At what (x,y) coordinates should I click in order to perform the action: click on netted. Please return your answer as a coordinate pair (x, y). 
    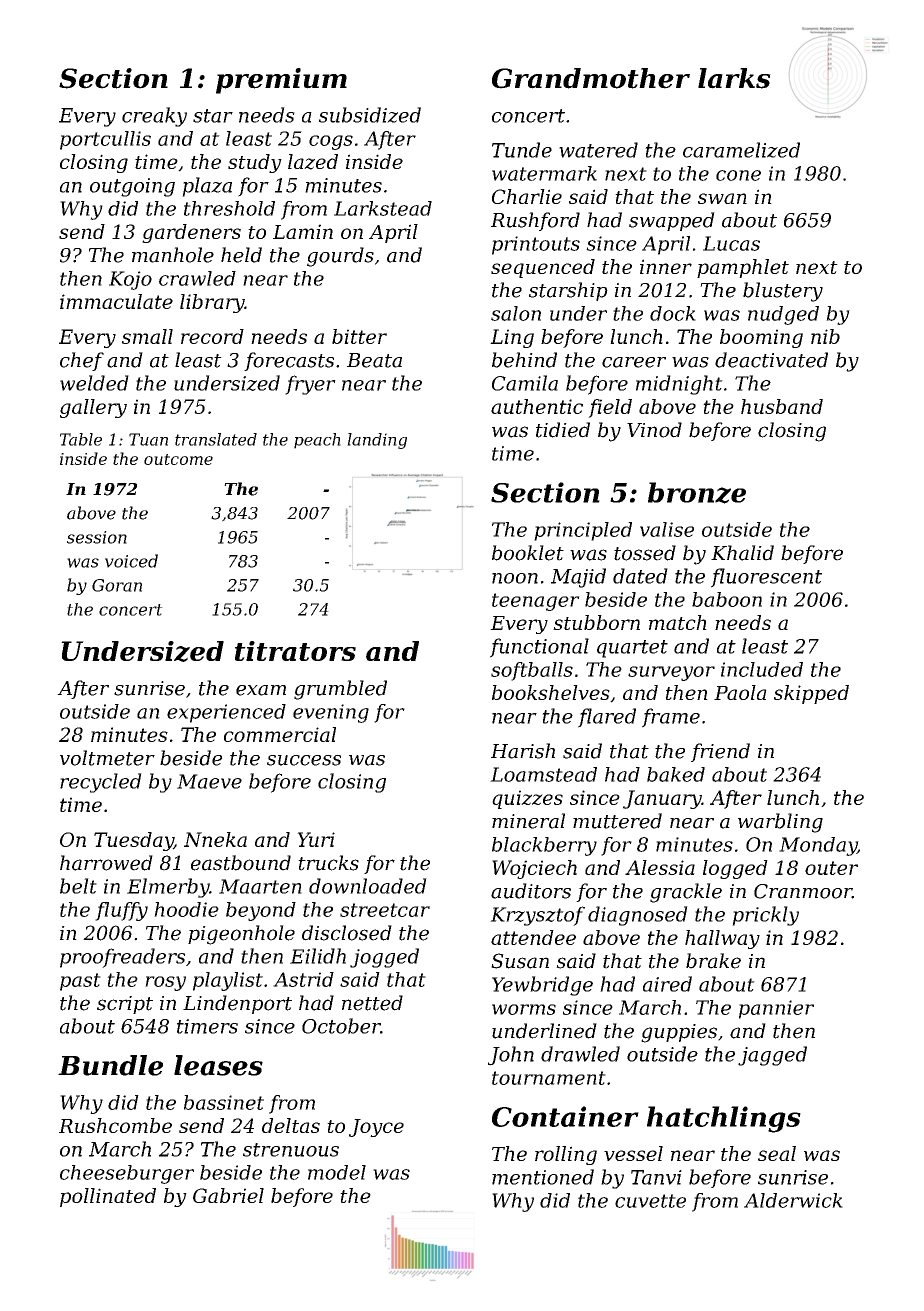
    Looking at the image, I should click on (372, 1003).
